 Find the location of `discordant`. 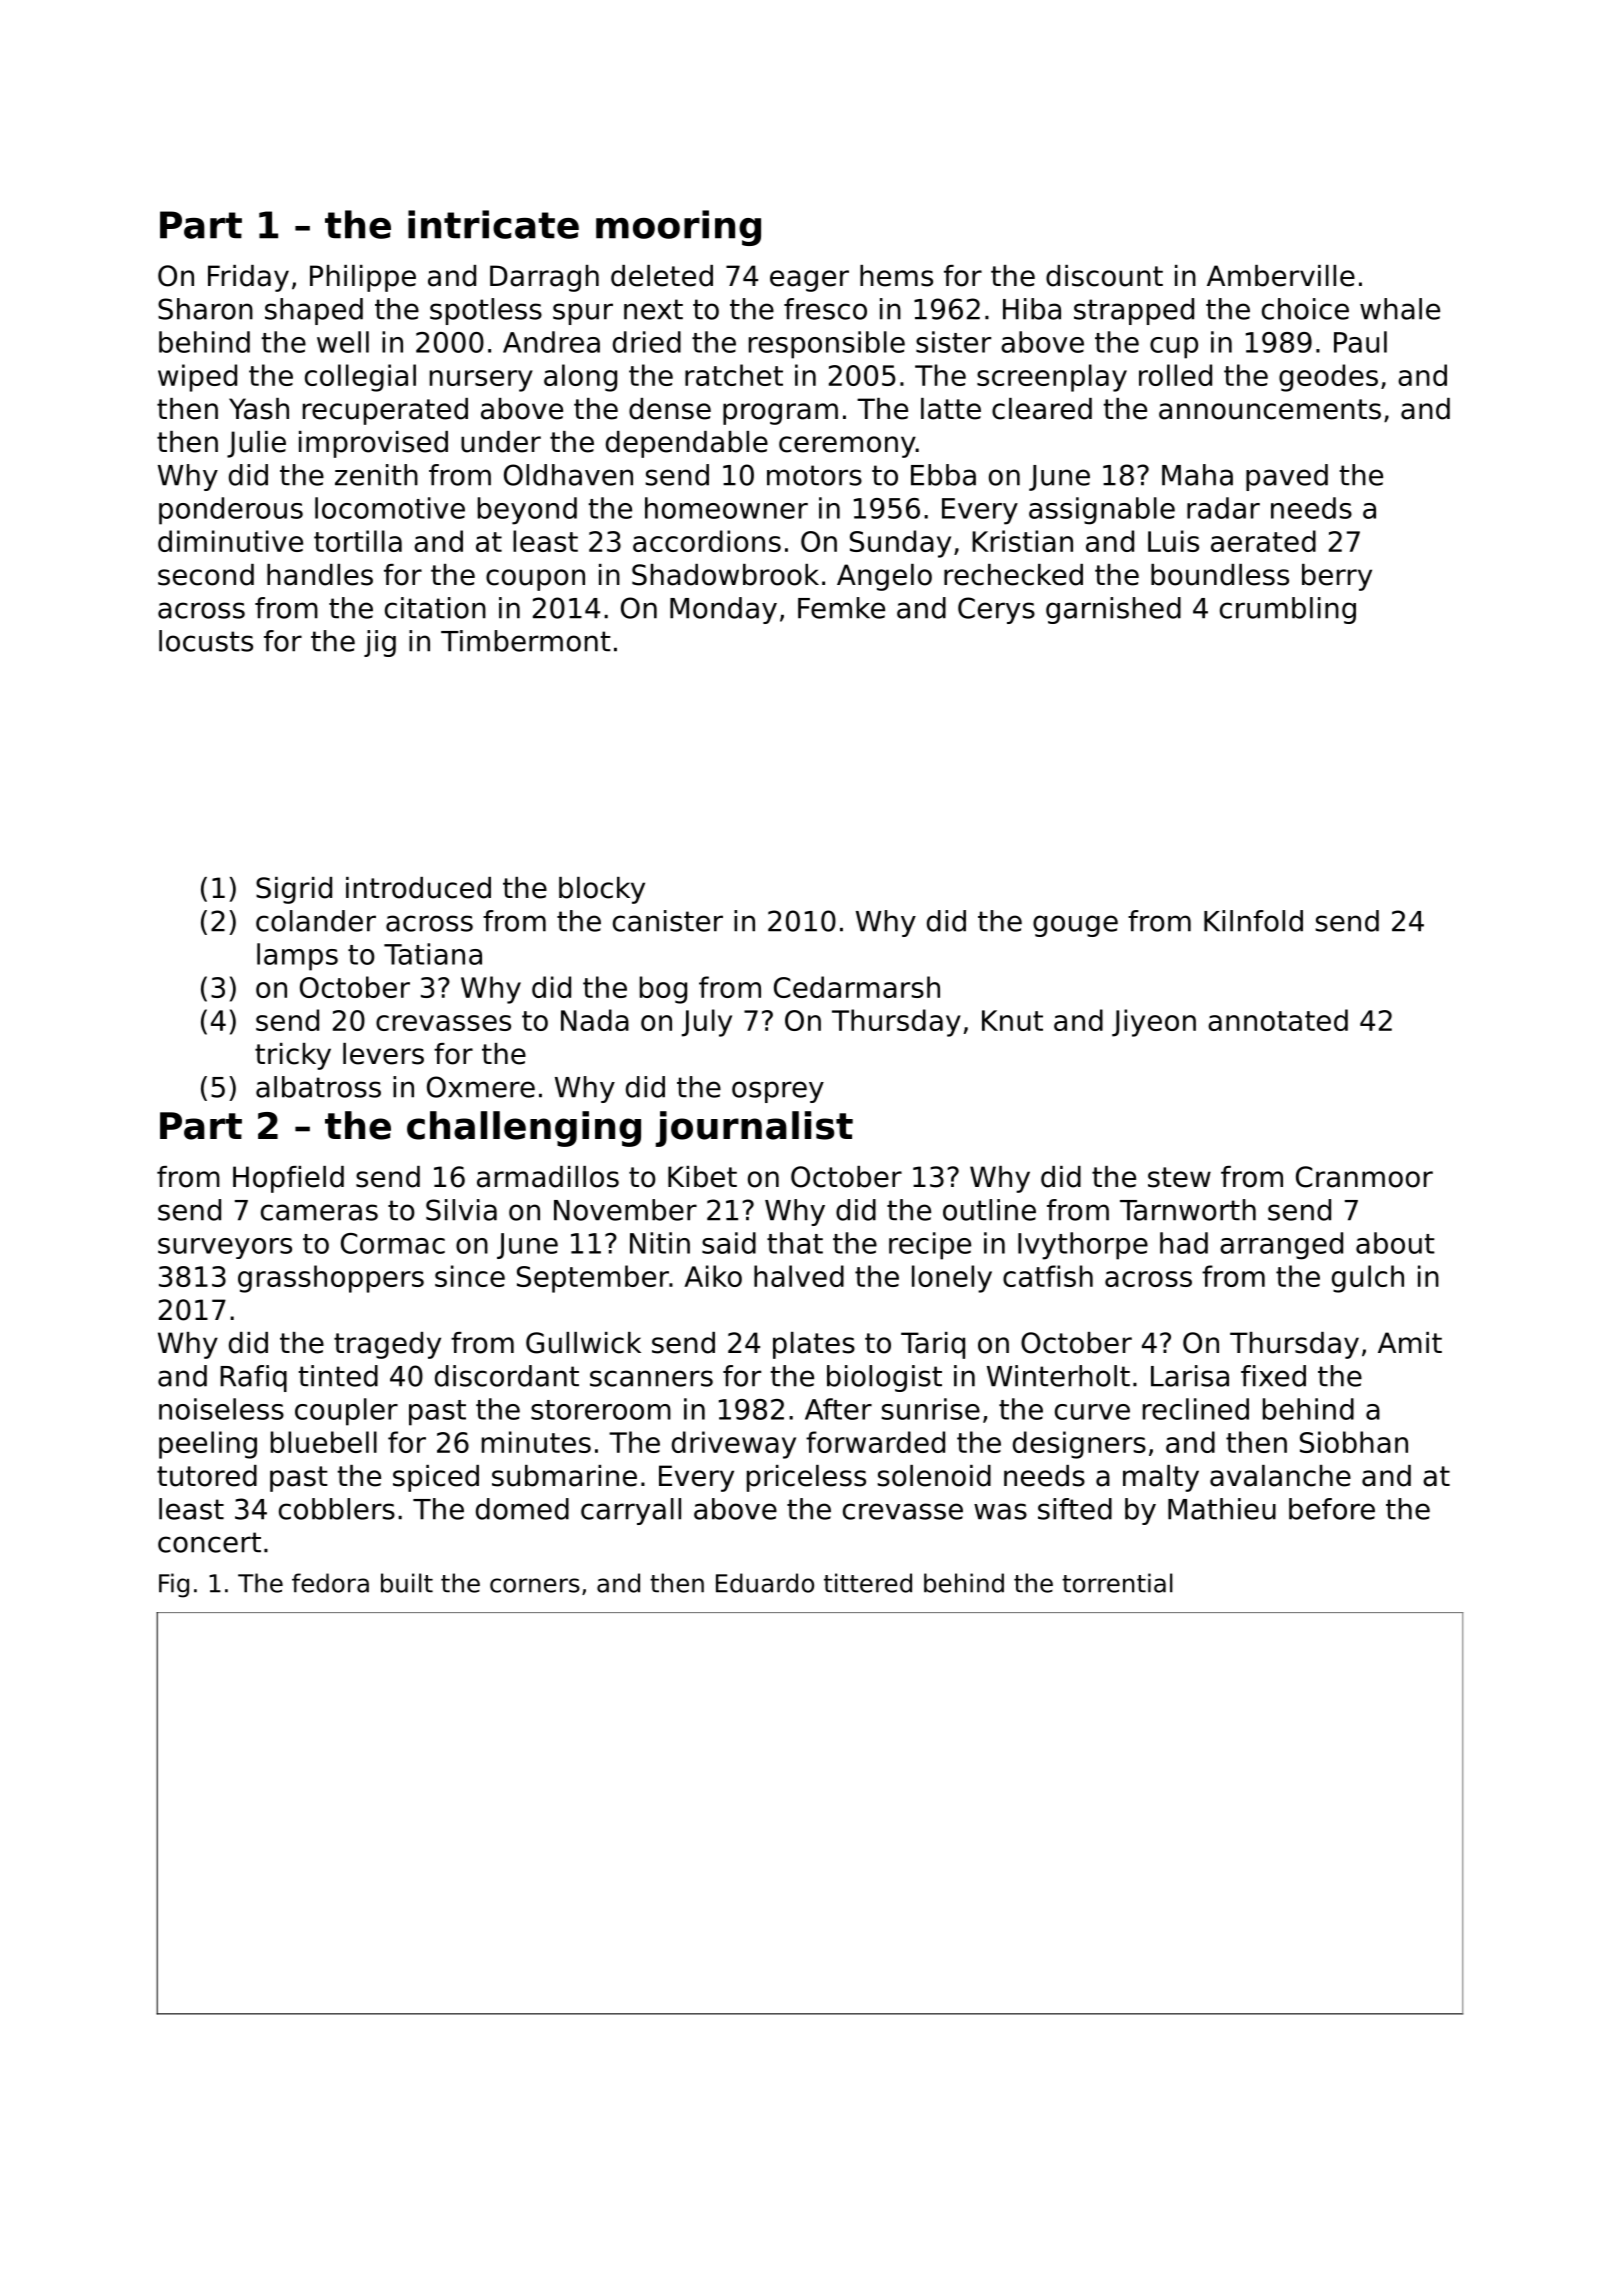

discordant is located at coordinates (507, 1376).
